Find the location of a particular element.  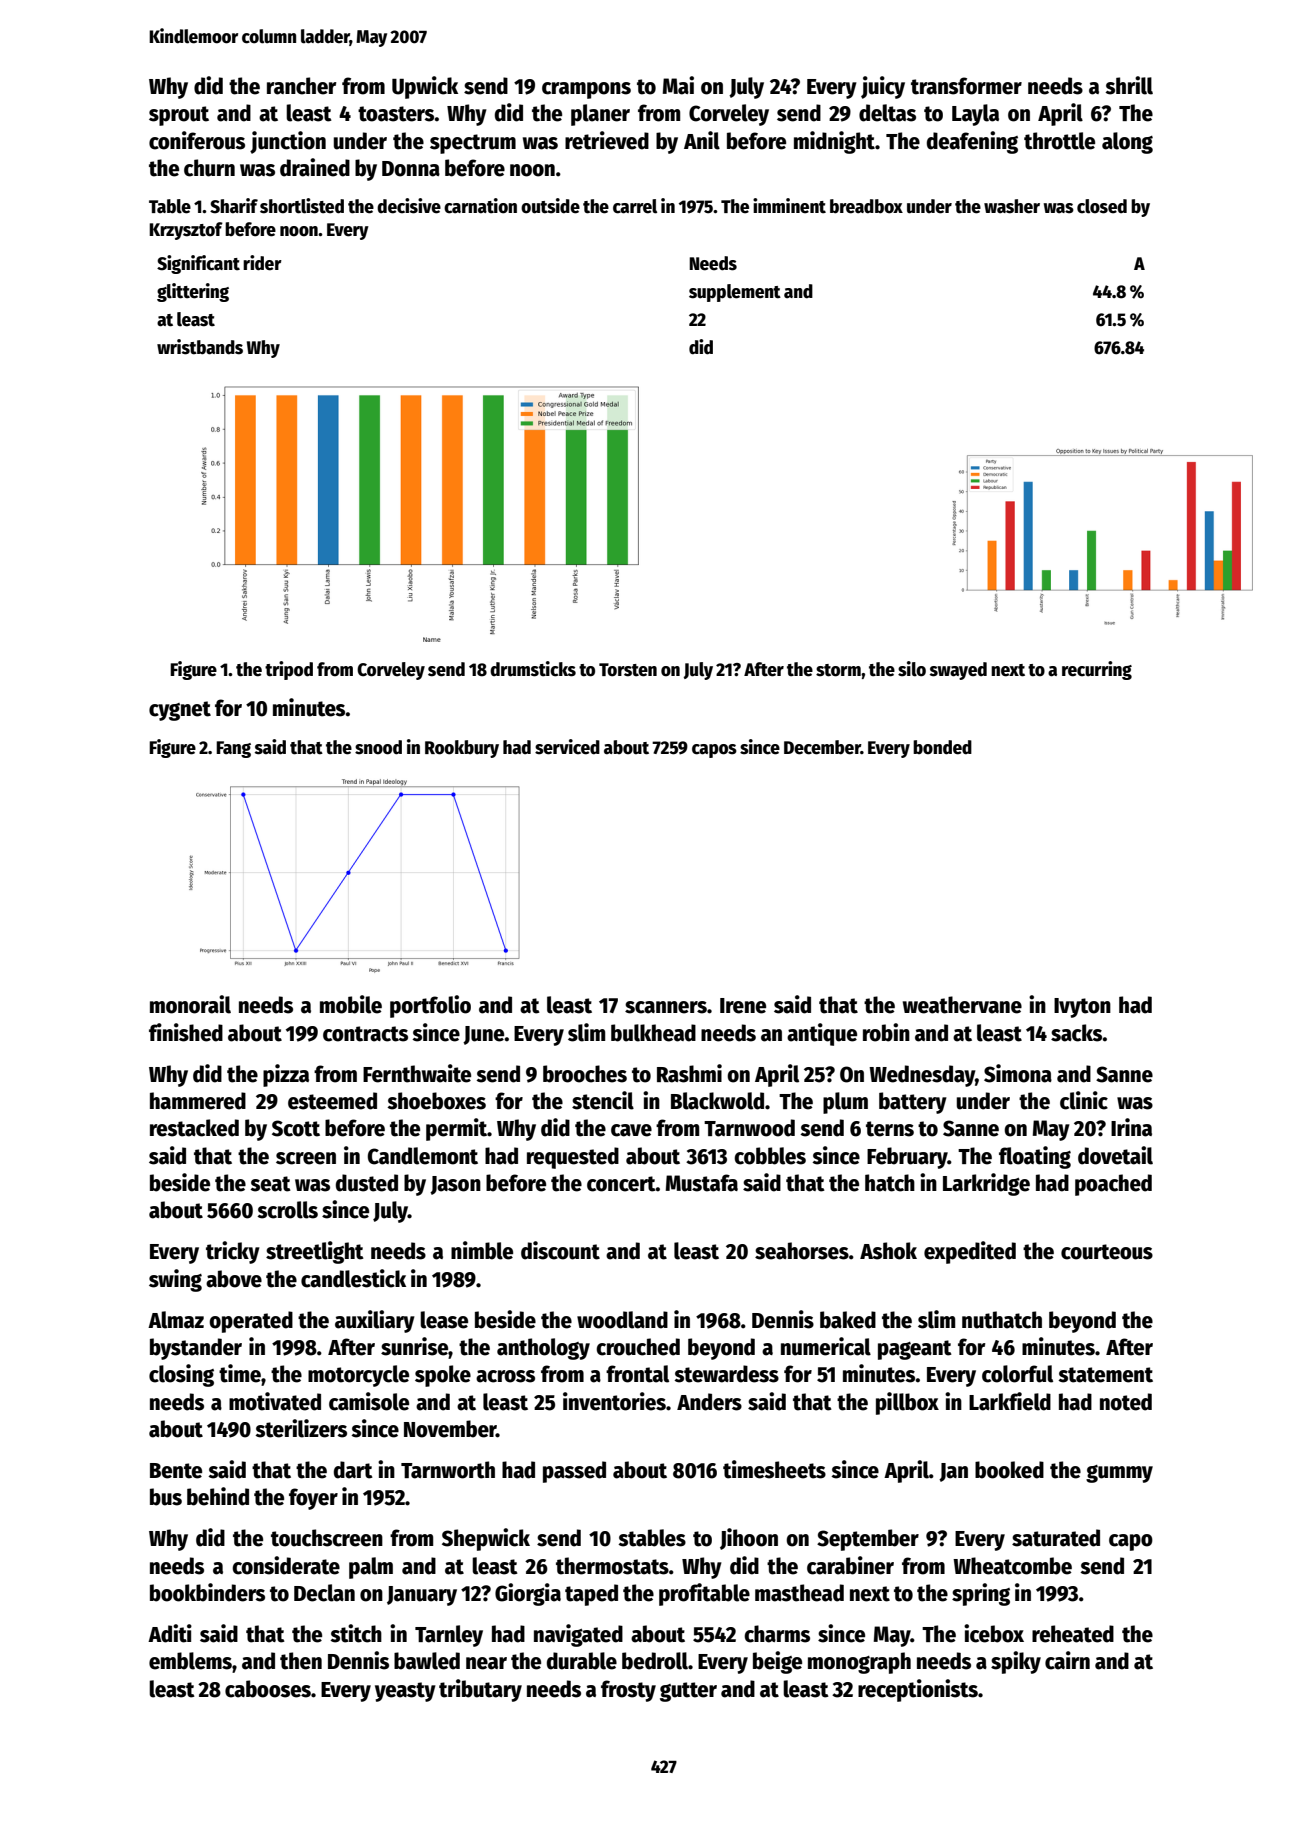

drained is located at coordinates (315, 167).
